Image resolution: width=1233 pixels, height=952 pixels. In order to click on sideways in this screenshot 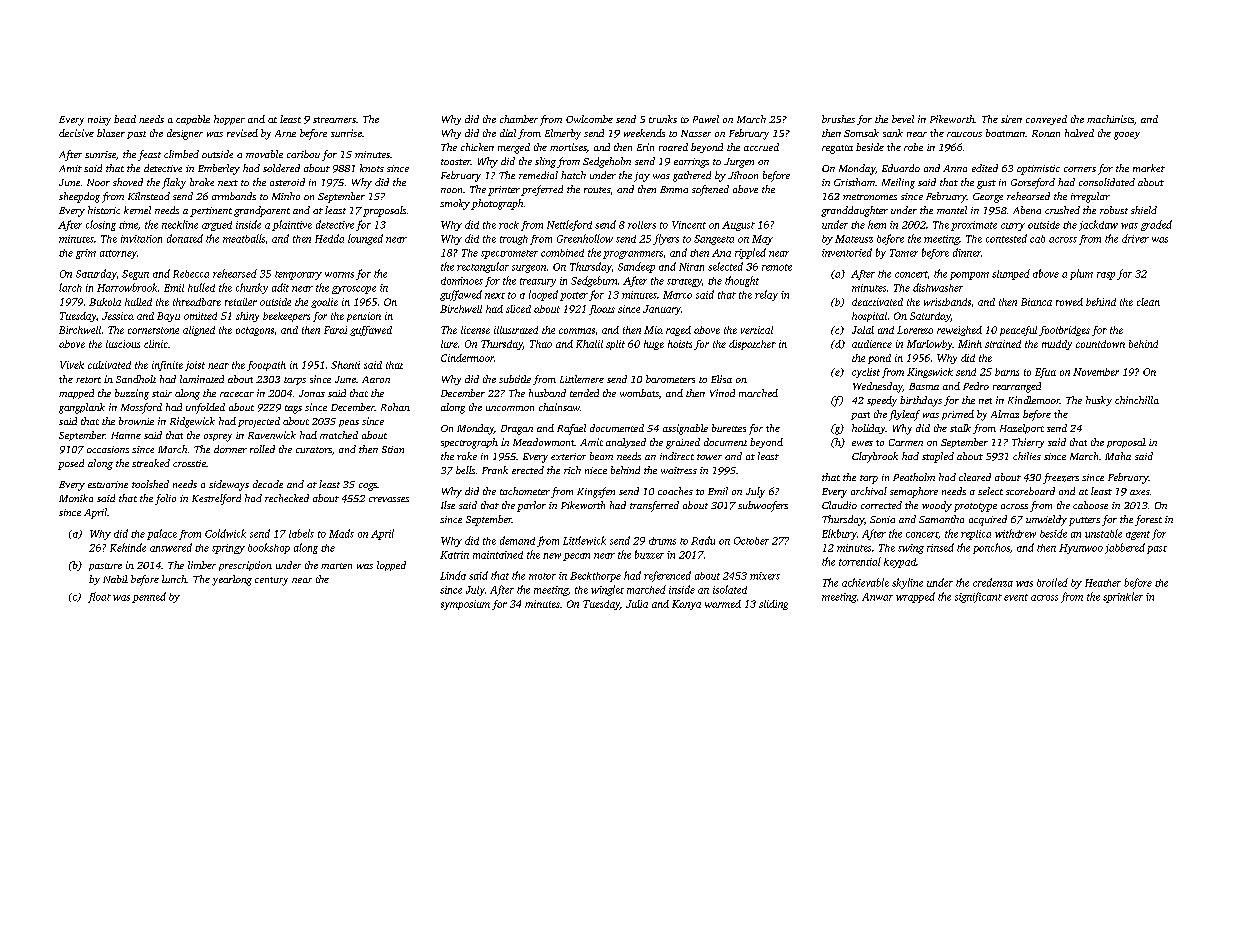, I will do `click(229, 485)`.
